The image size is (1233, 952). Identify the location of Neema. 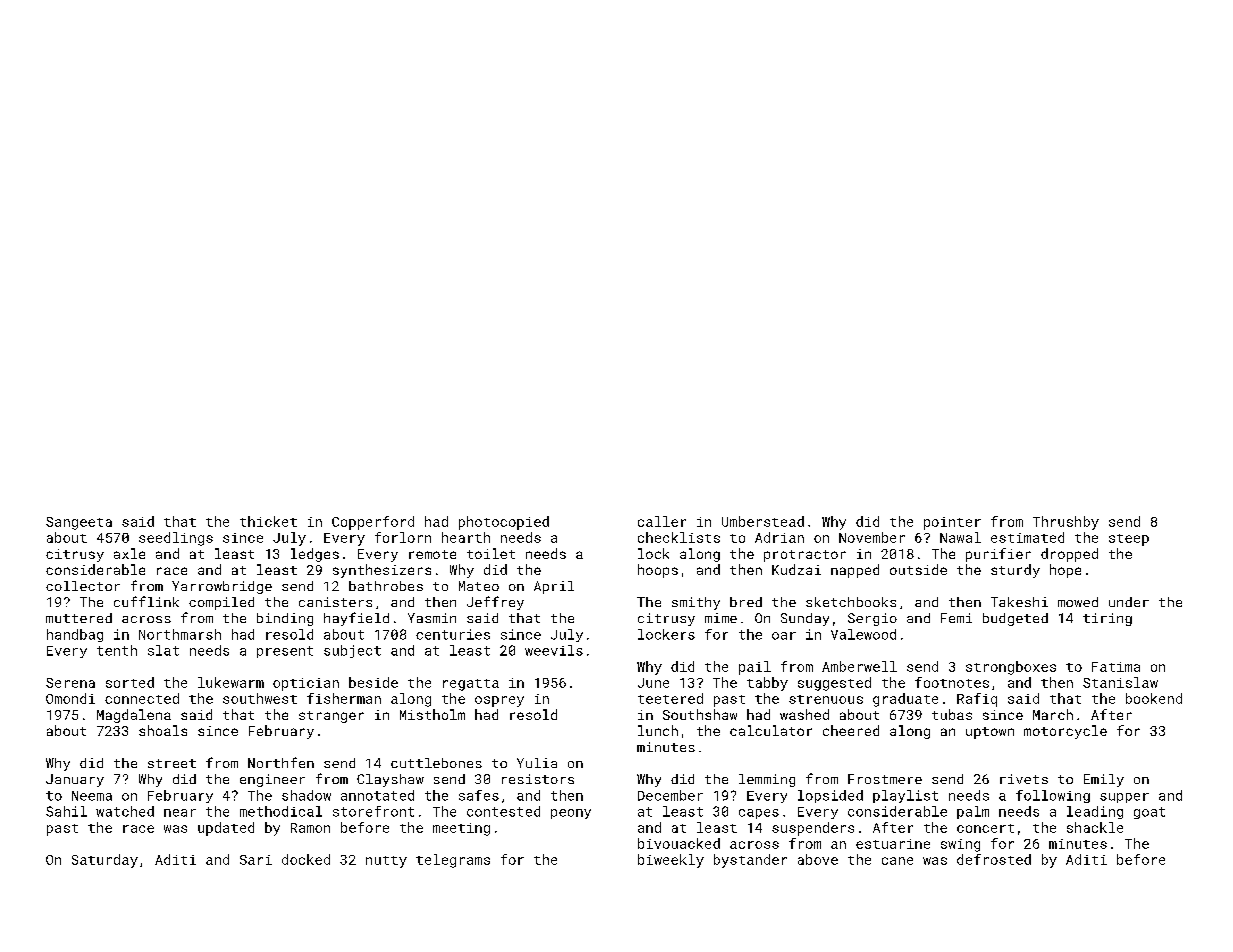
(92, 796).
